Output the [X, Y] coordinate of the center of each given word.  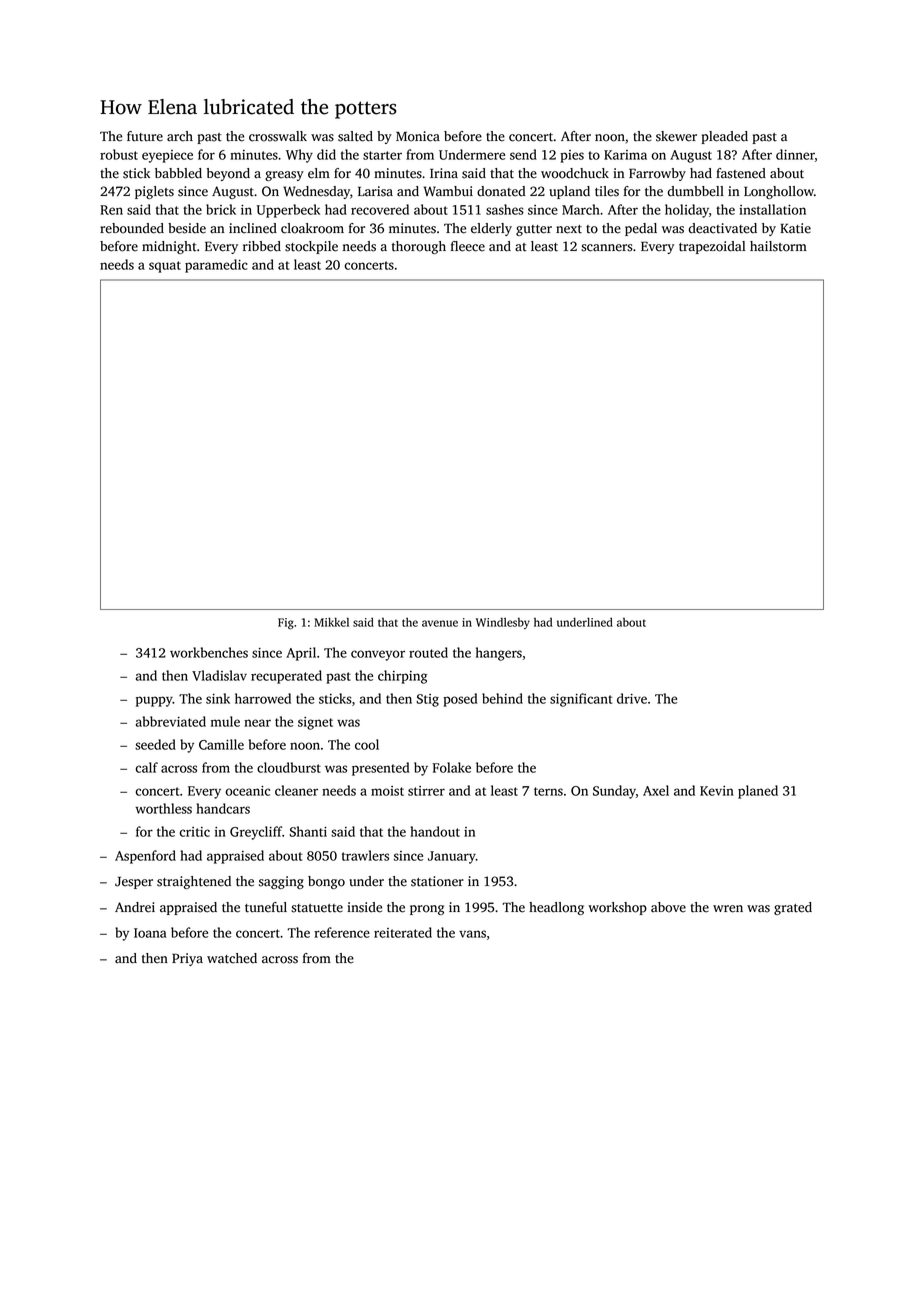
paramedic [216, 266]
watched [232, 958]
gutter [534, 230]
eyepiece [167, 156]
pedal [641, 229]
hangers [499, 654]
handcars [223, 808]
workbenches [209, 652]
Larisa [375, 191]
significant [581, 700]
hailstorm [778, 246]
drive [632, 698]
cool [367, 744]
